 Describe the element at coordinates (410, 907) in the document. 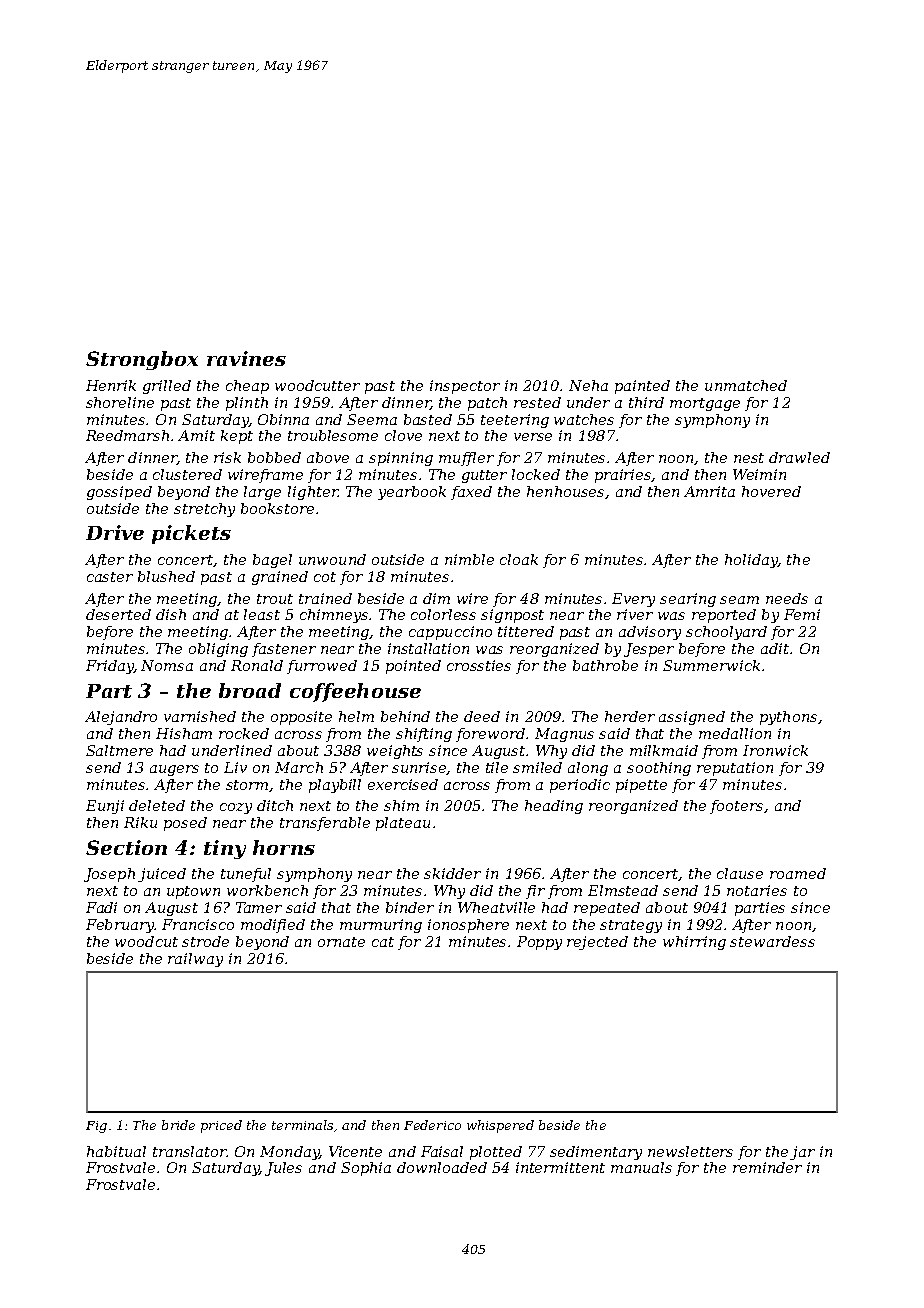

I see `binder` at that location.
